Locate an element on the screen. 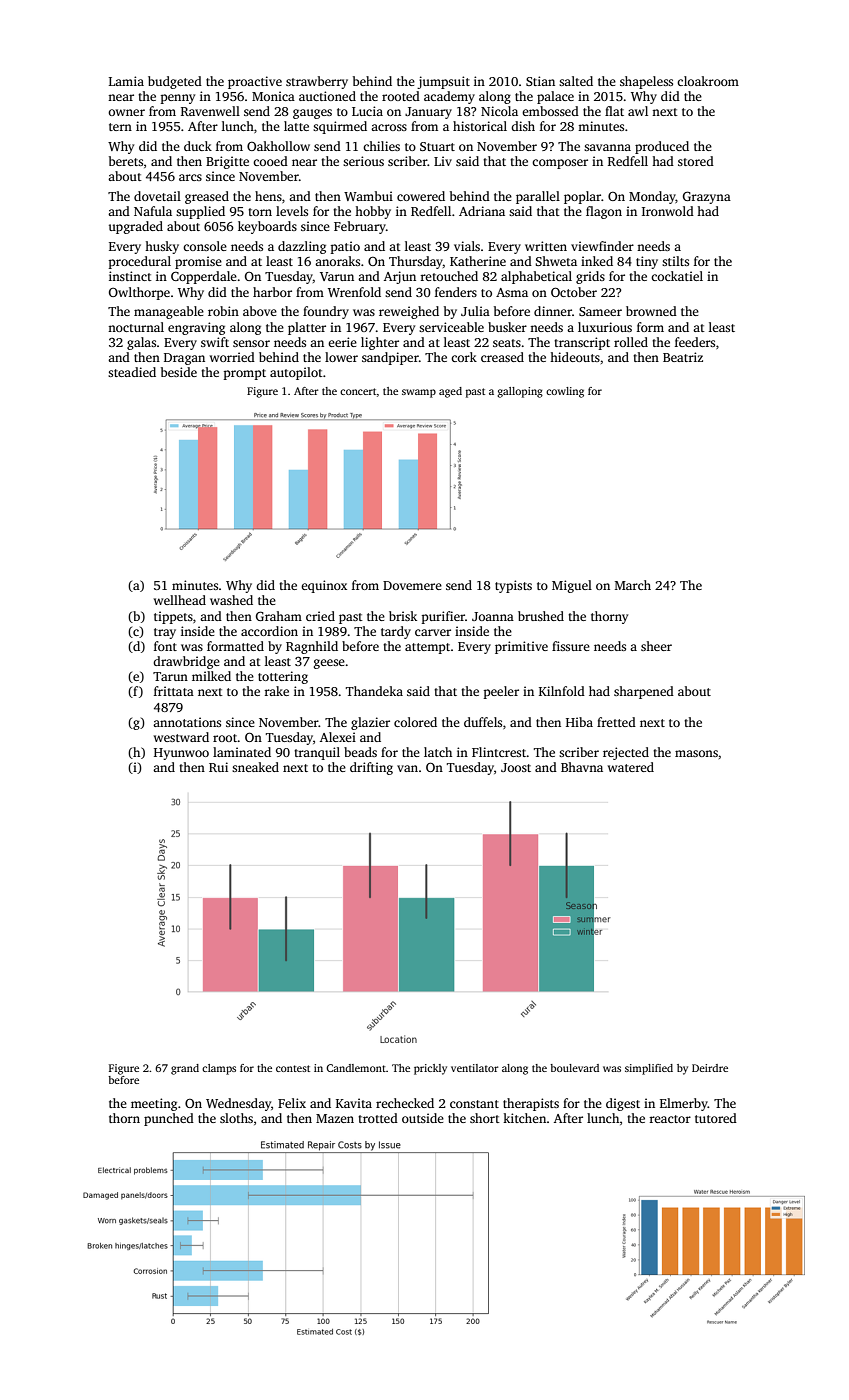 Image resolution: width=849 pixels, height=1400 pixels. Joost is located at coordinates (516, 767).
